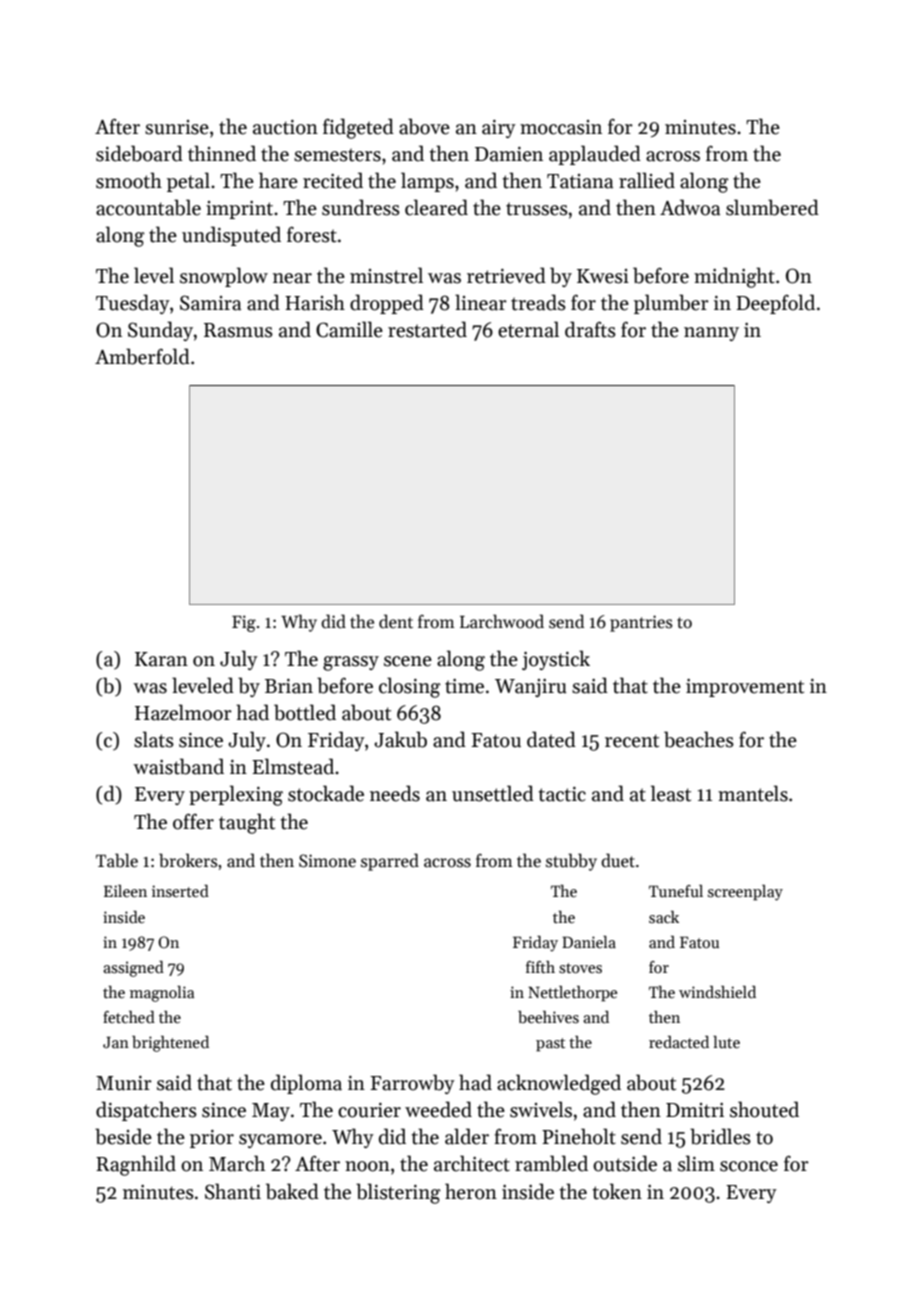 This screenshot has width=924, height=1314. Describe the element at coordinates (617, 1191) in the screenshot. I see `token` at that location.
